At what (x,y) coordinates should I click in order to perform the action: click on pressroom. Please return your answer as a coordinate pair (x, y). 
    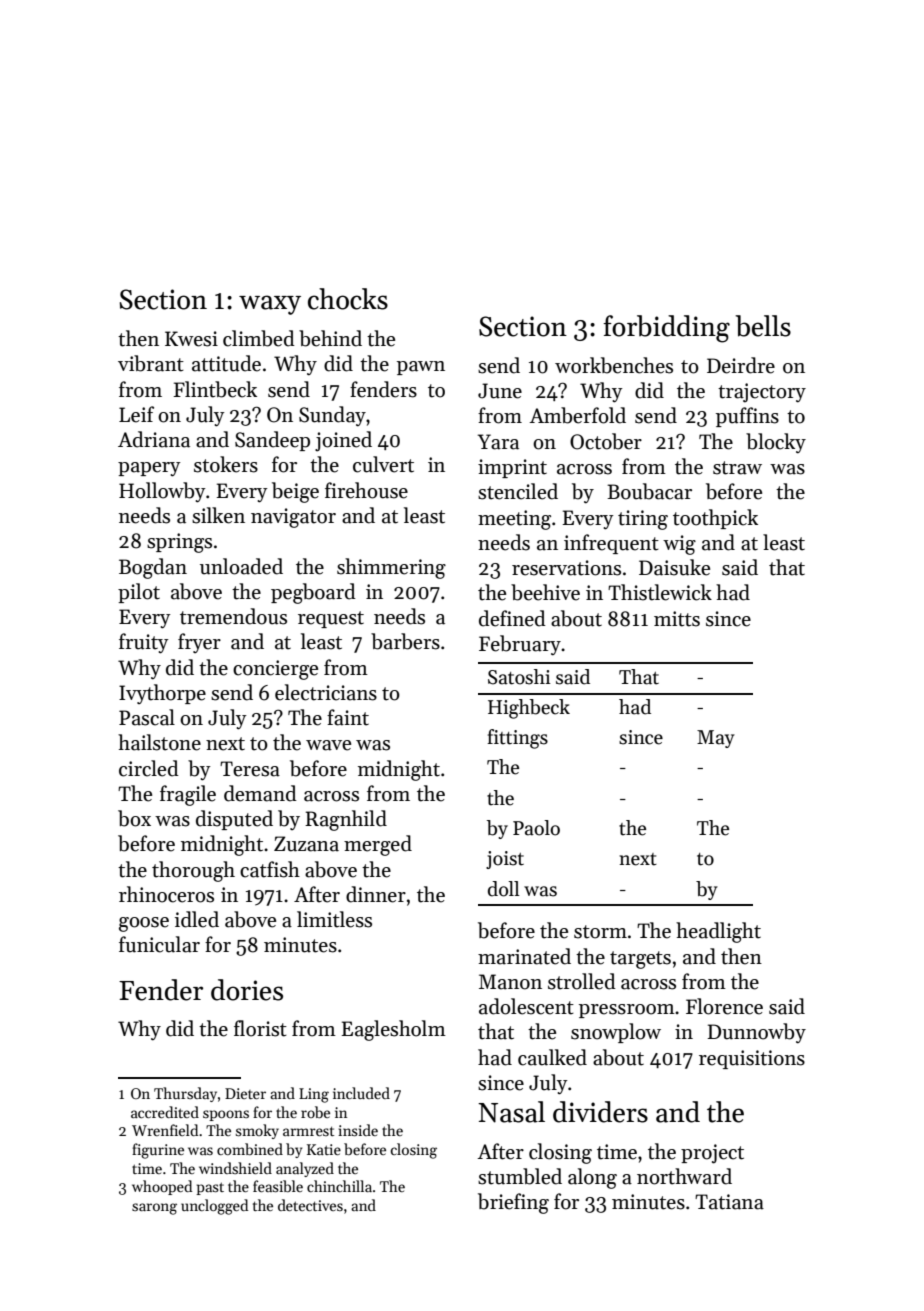
    Looking at the image, I should click on (627, 1011).
